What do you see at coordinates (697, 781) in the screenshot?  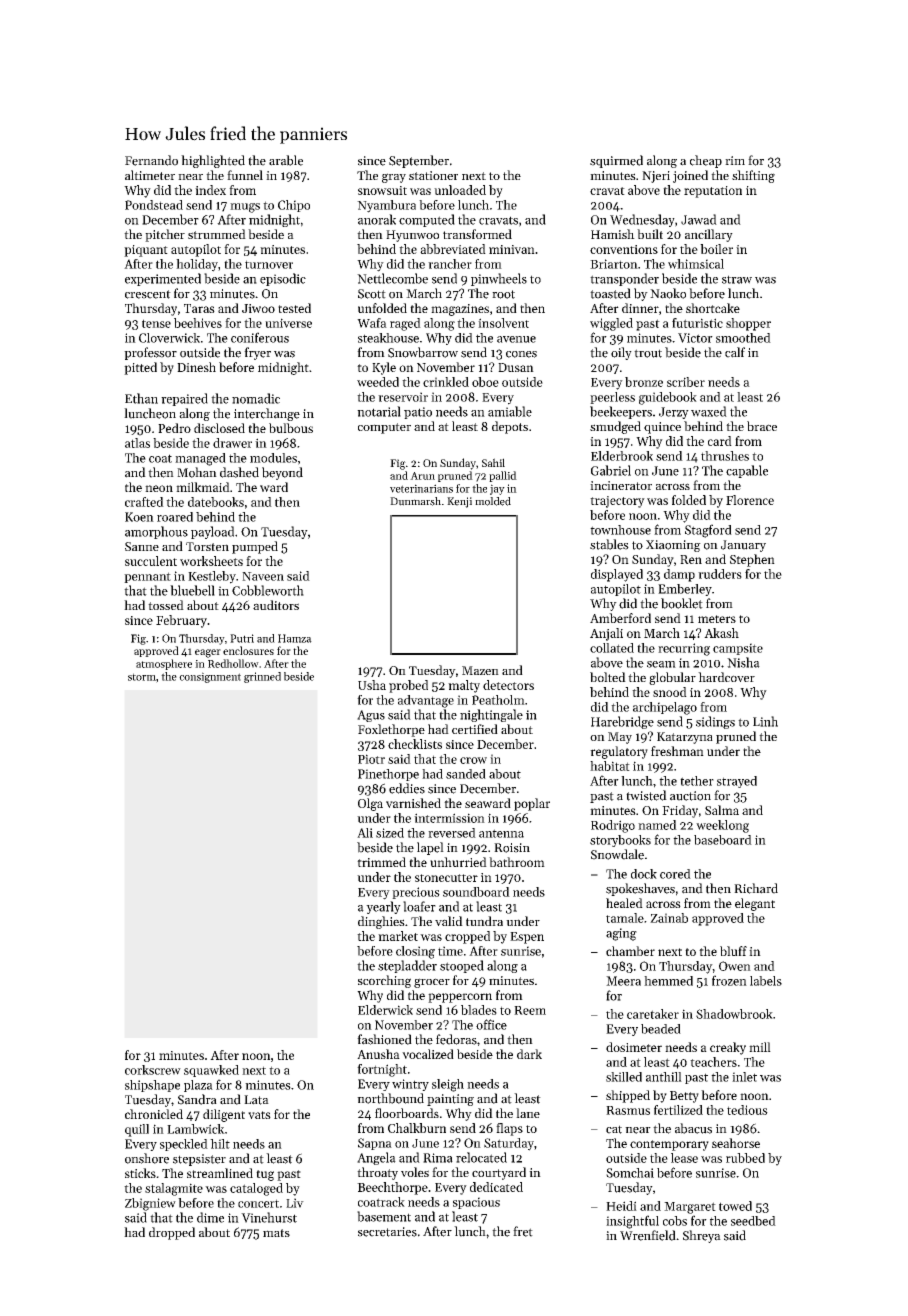 I see `tether` at bounding box center [697, 781].
